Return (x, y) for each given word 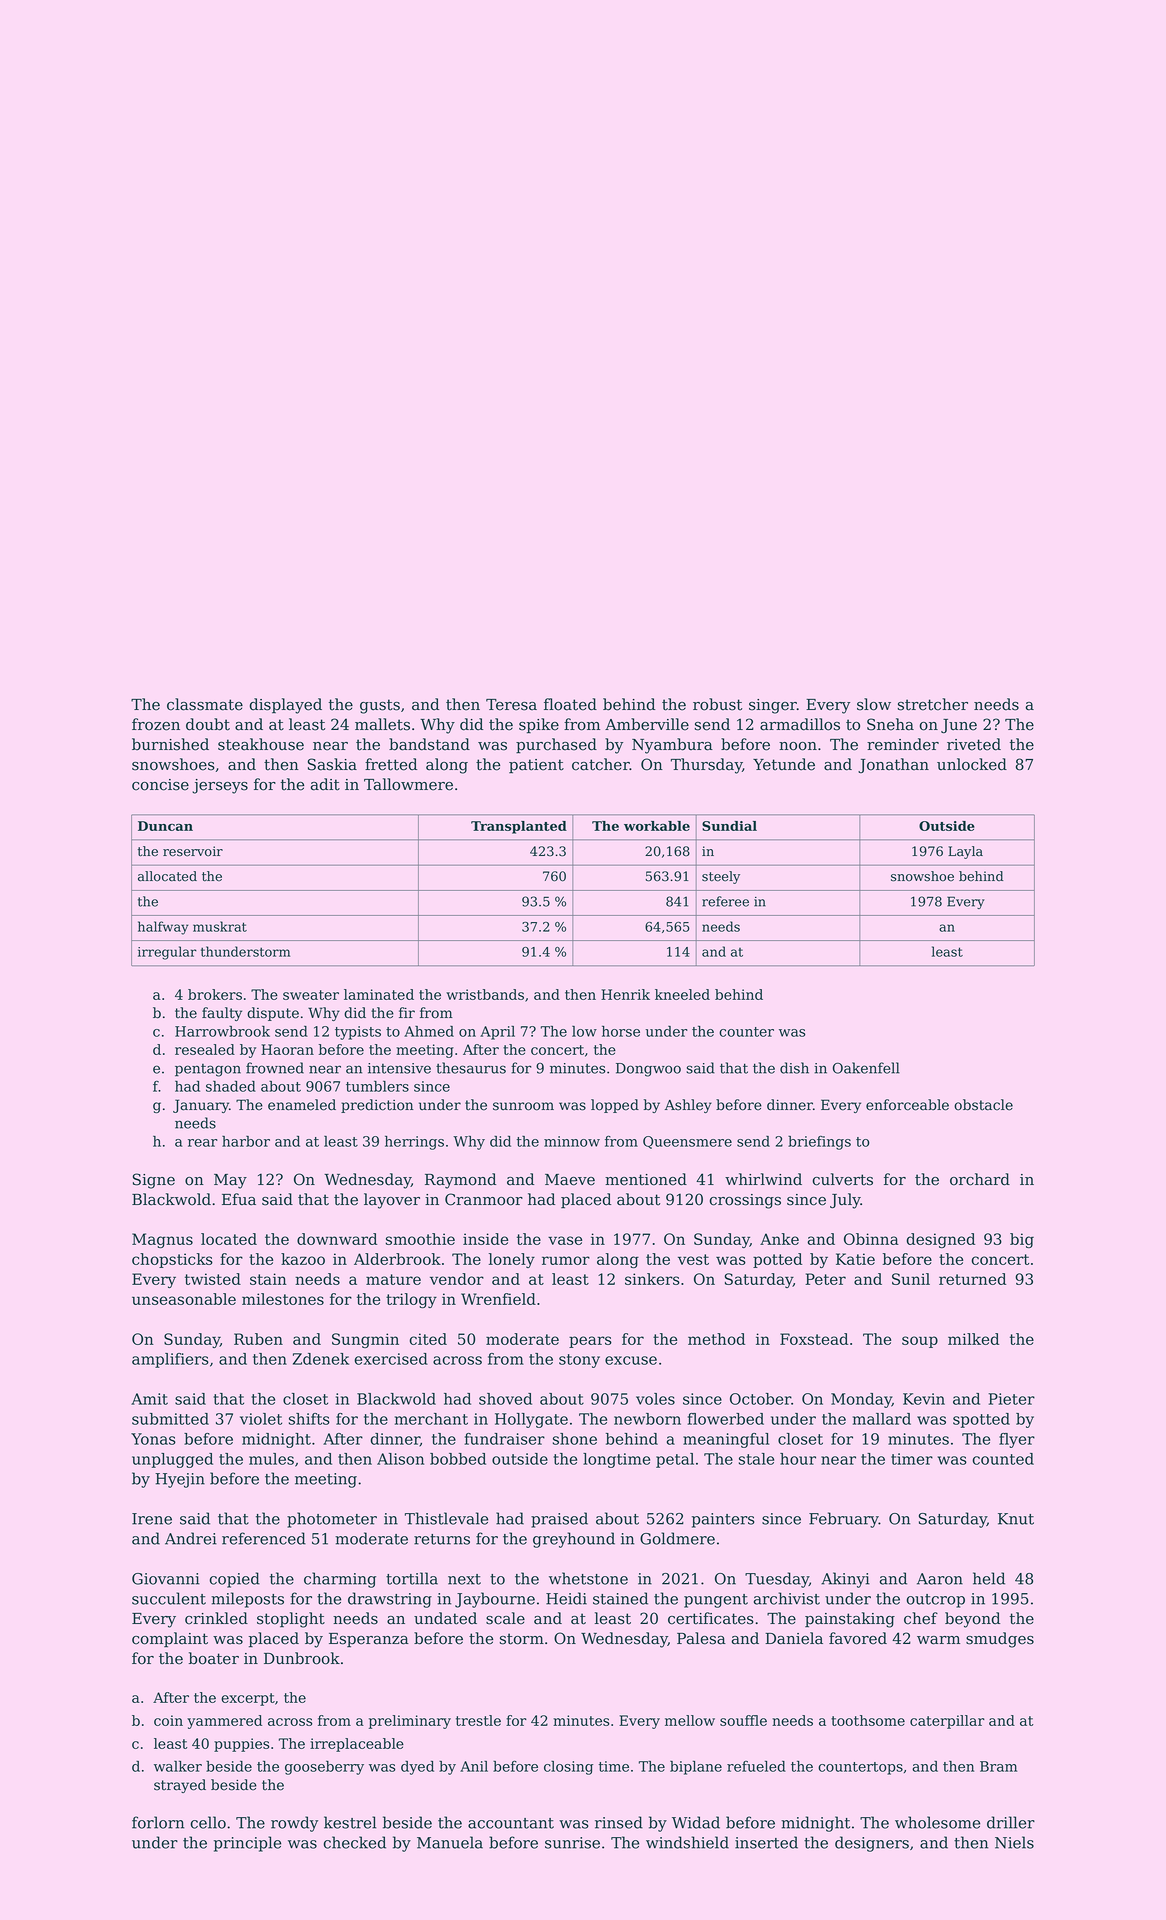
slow (874, 704)
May (230, 1181)
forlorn (158, 1822)
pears (590, 1342)
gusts (380, 706)
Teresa (511, 705)
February (844, 1520)
